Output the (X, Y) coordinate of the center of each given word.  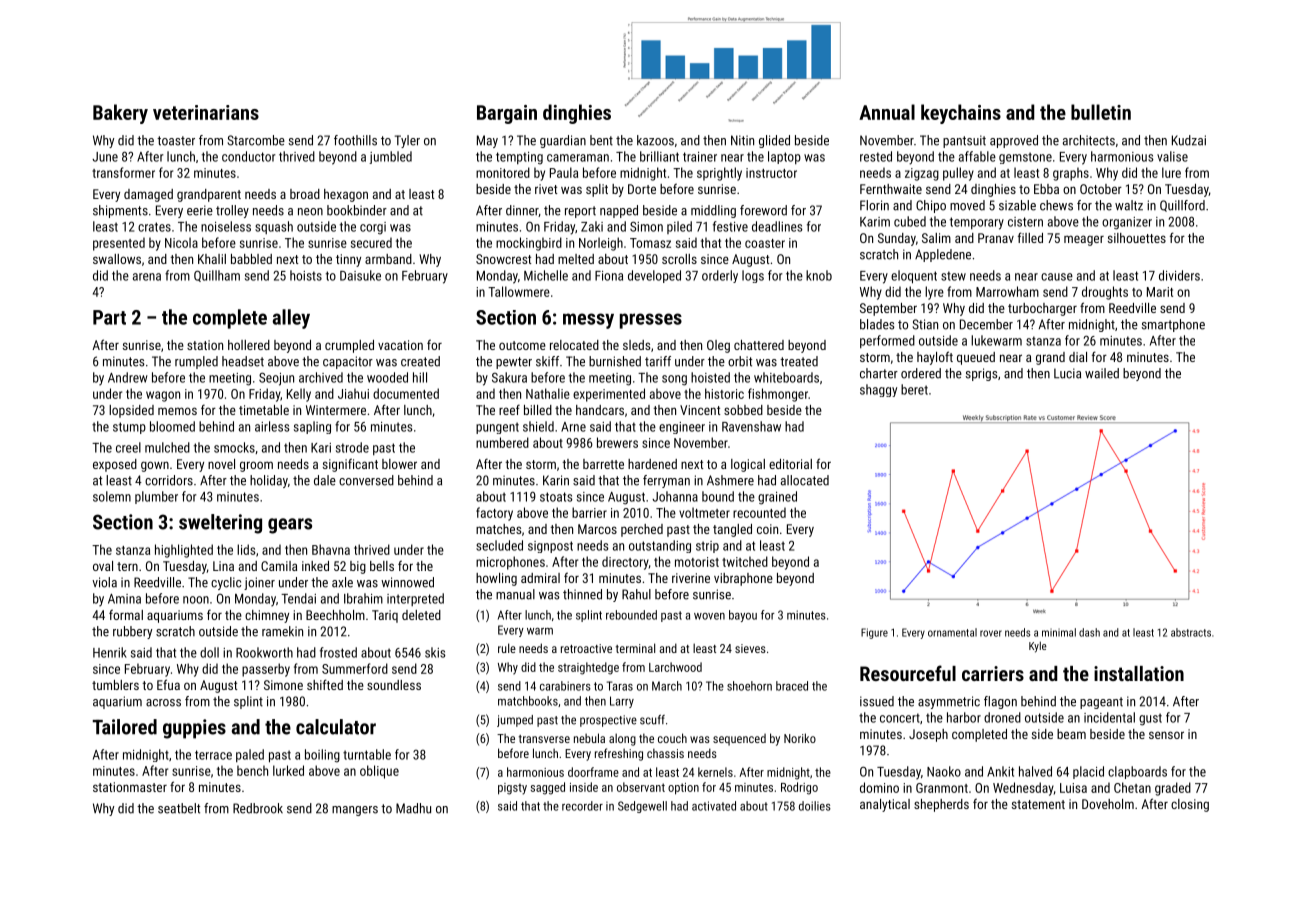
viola (104, 582)
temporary (977, 223)
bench (252, 770)
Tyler (407, 141)
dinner (522, 211)
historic (724, 393)
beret (914, 389)
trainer (700, 157)
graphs (1071, 174)
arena (147, 277)
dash (1089, 632)
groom (256, 466)
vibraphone (743, 579)
